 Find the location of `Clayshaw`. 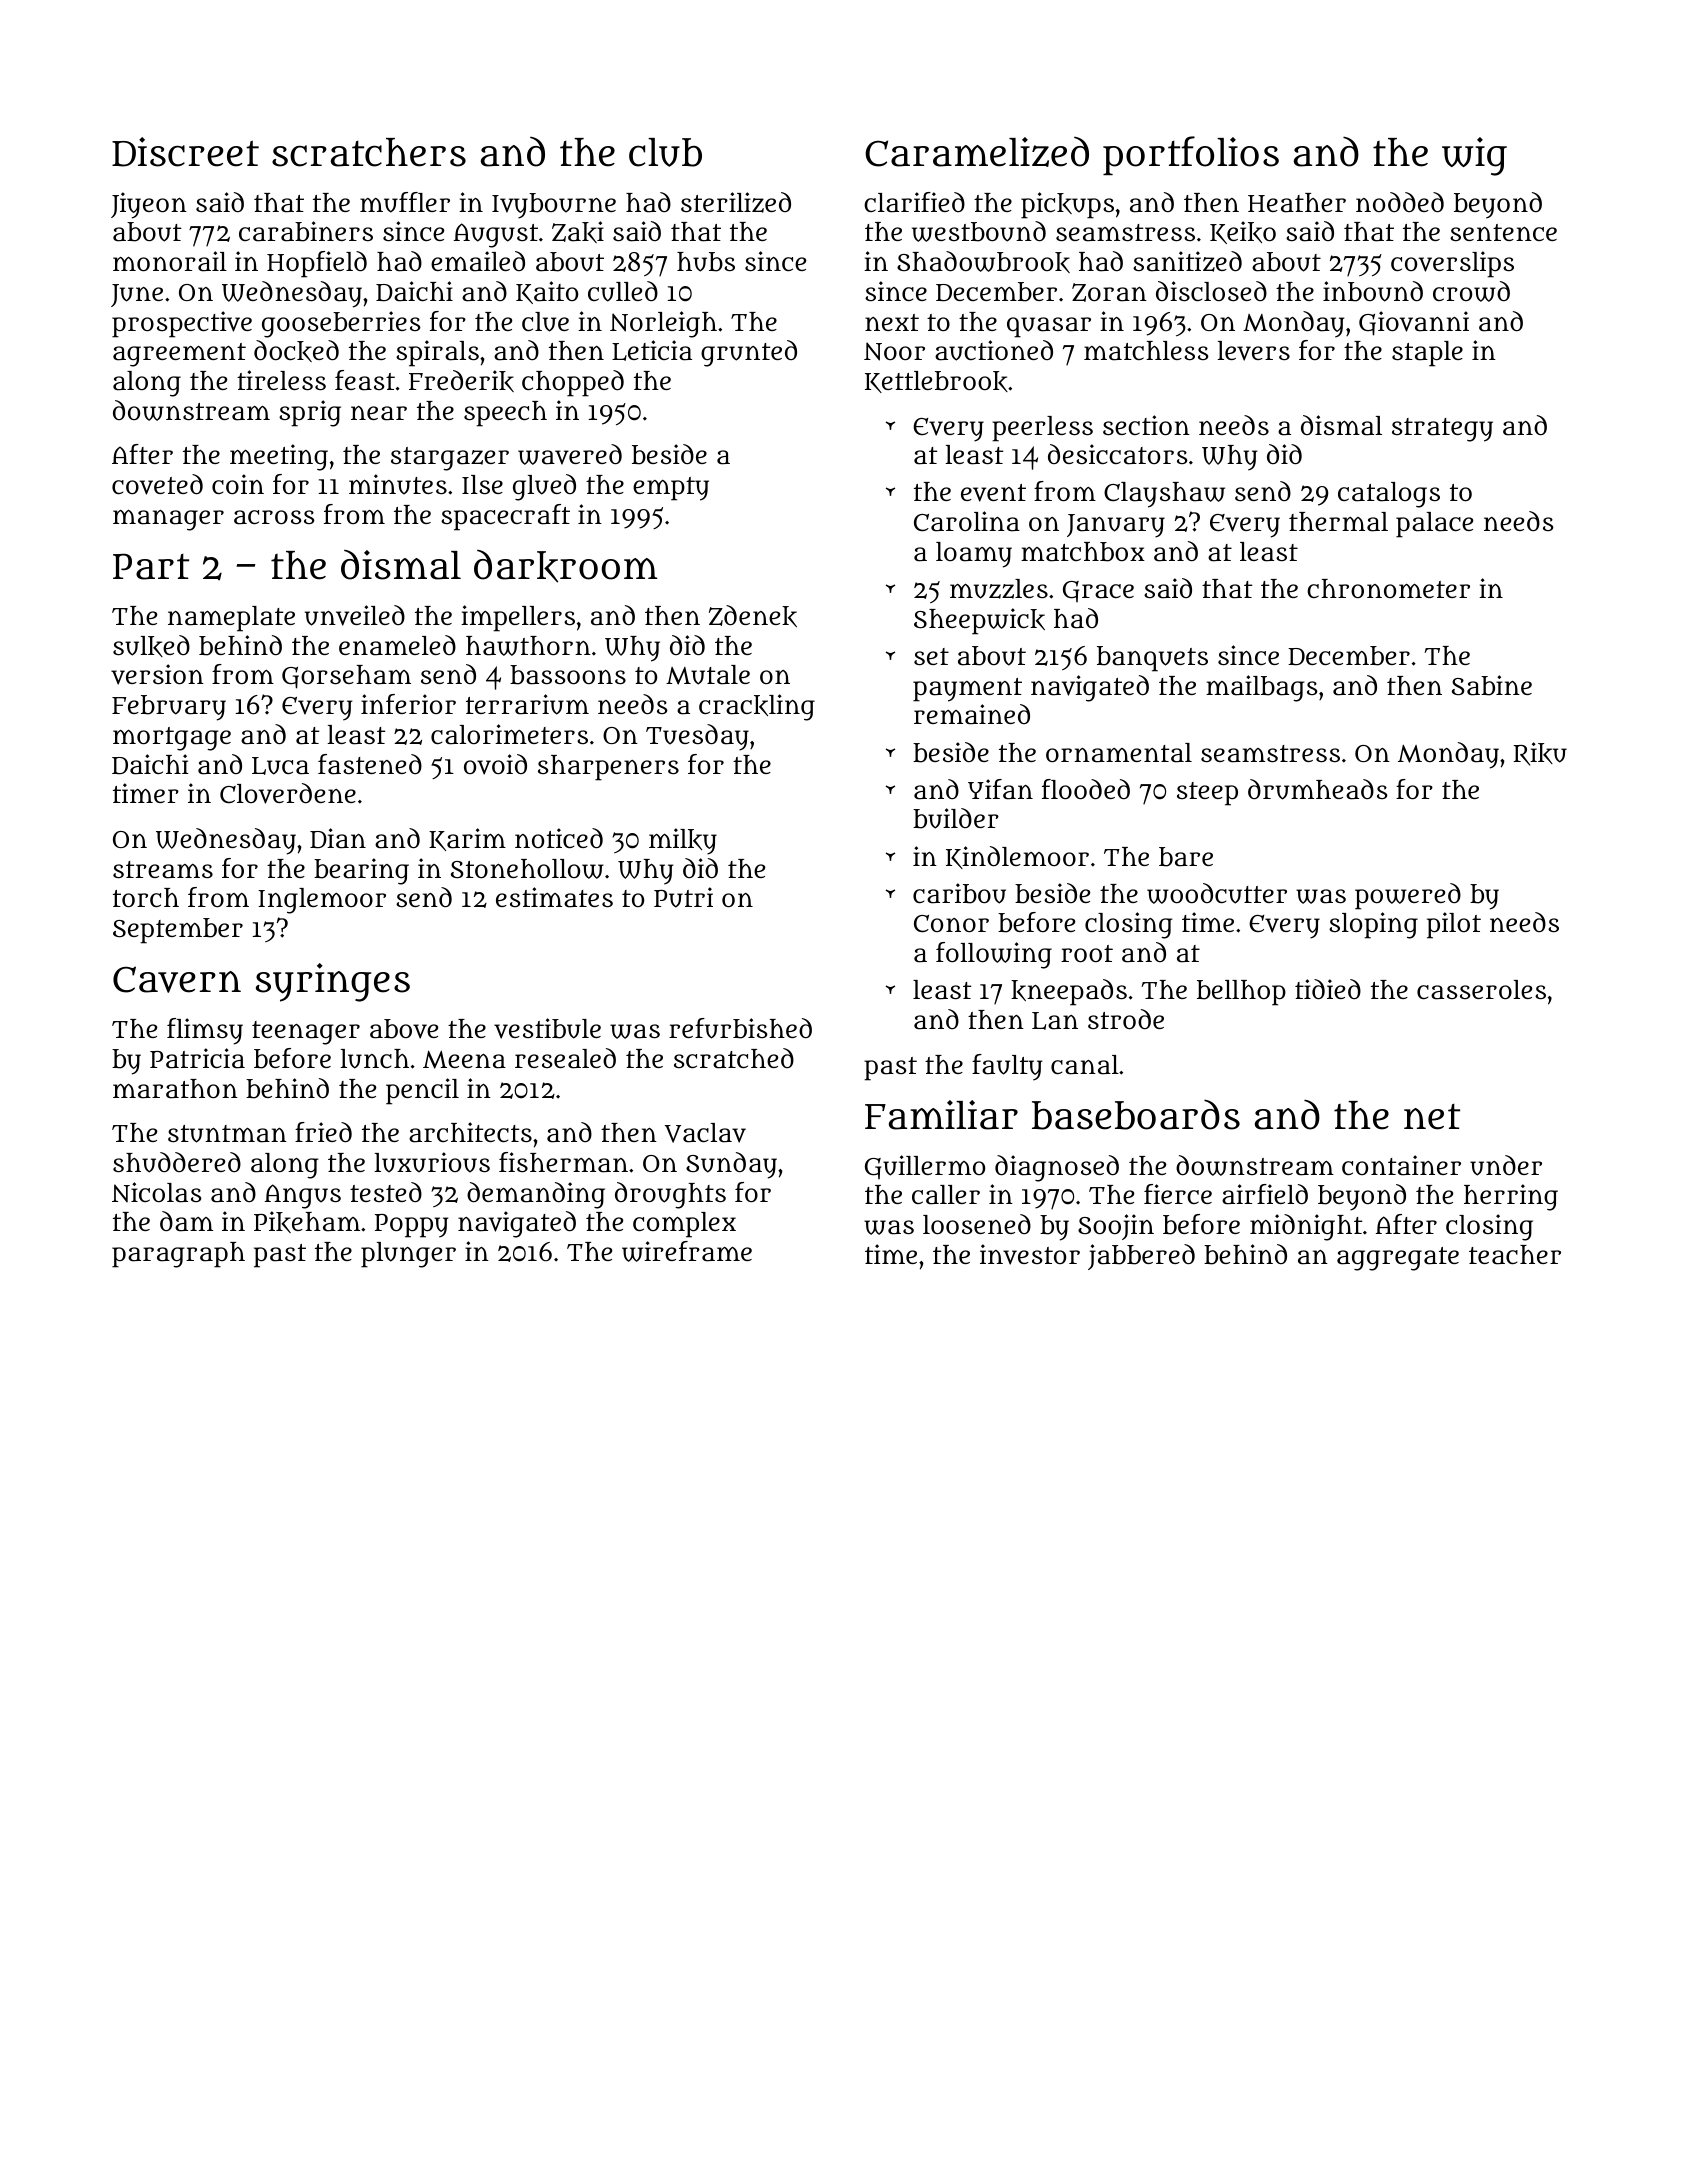

Clayshaw is located at coordinates (1164, 495).
